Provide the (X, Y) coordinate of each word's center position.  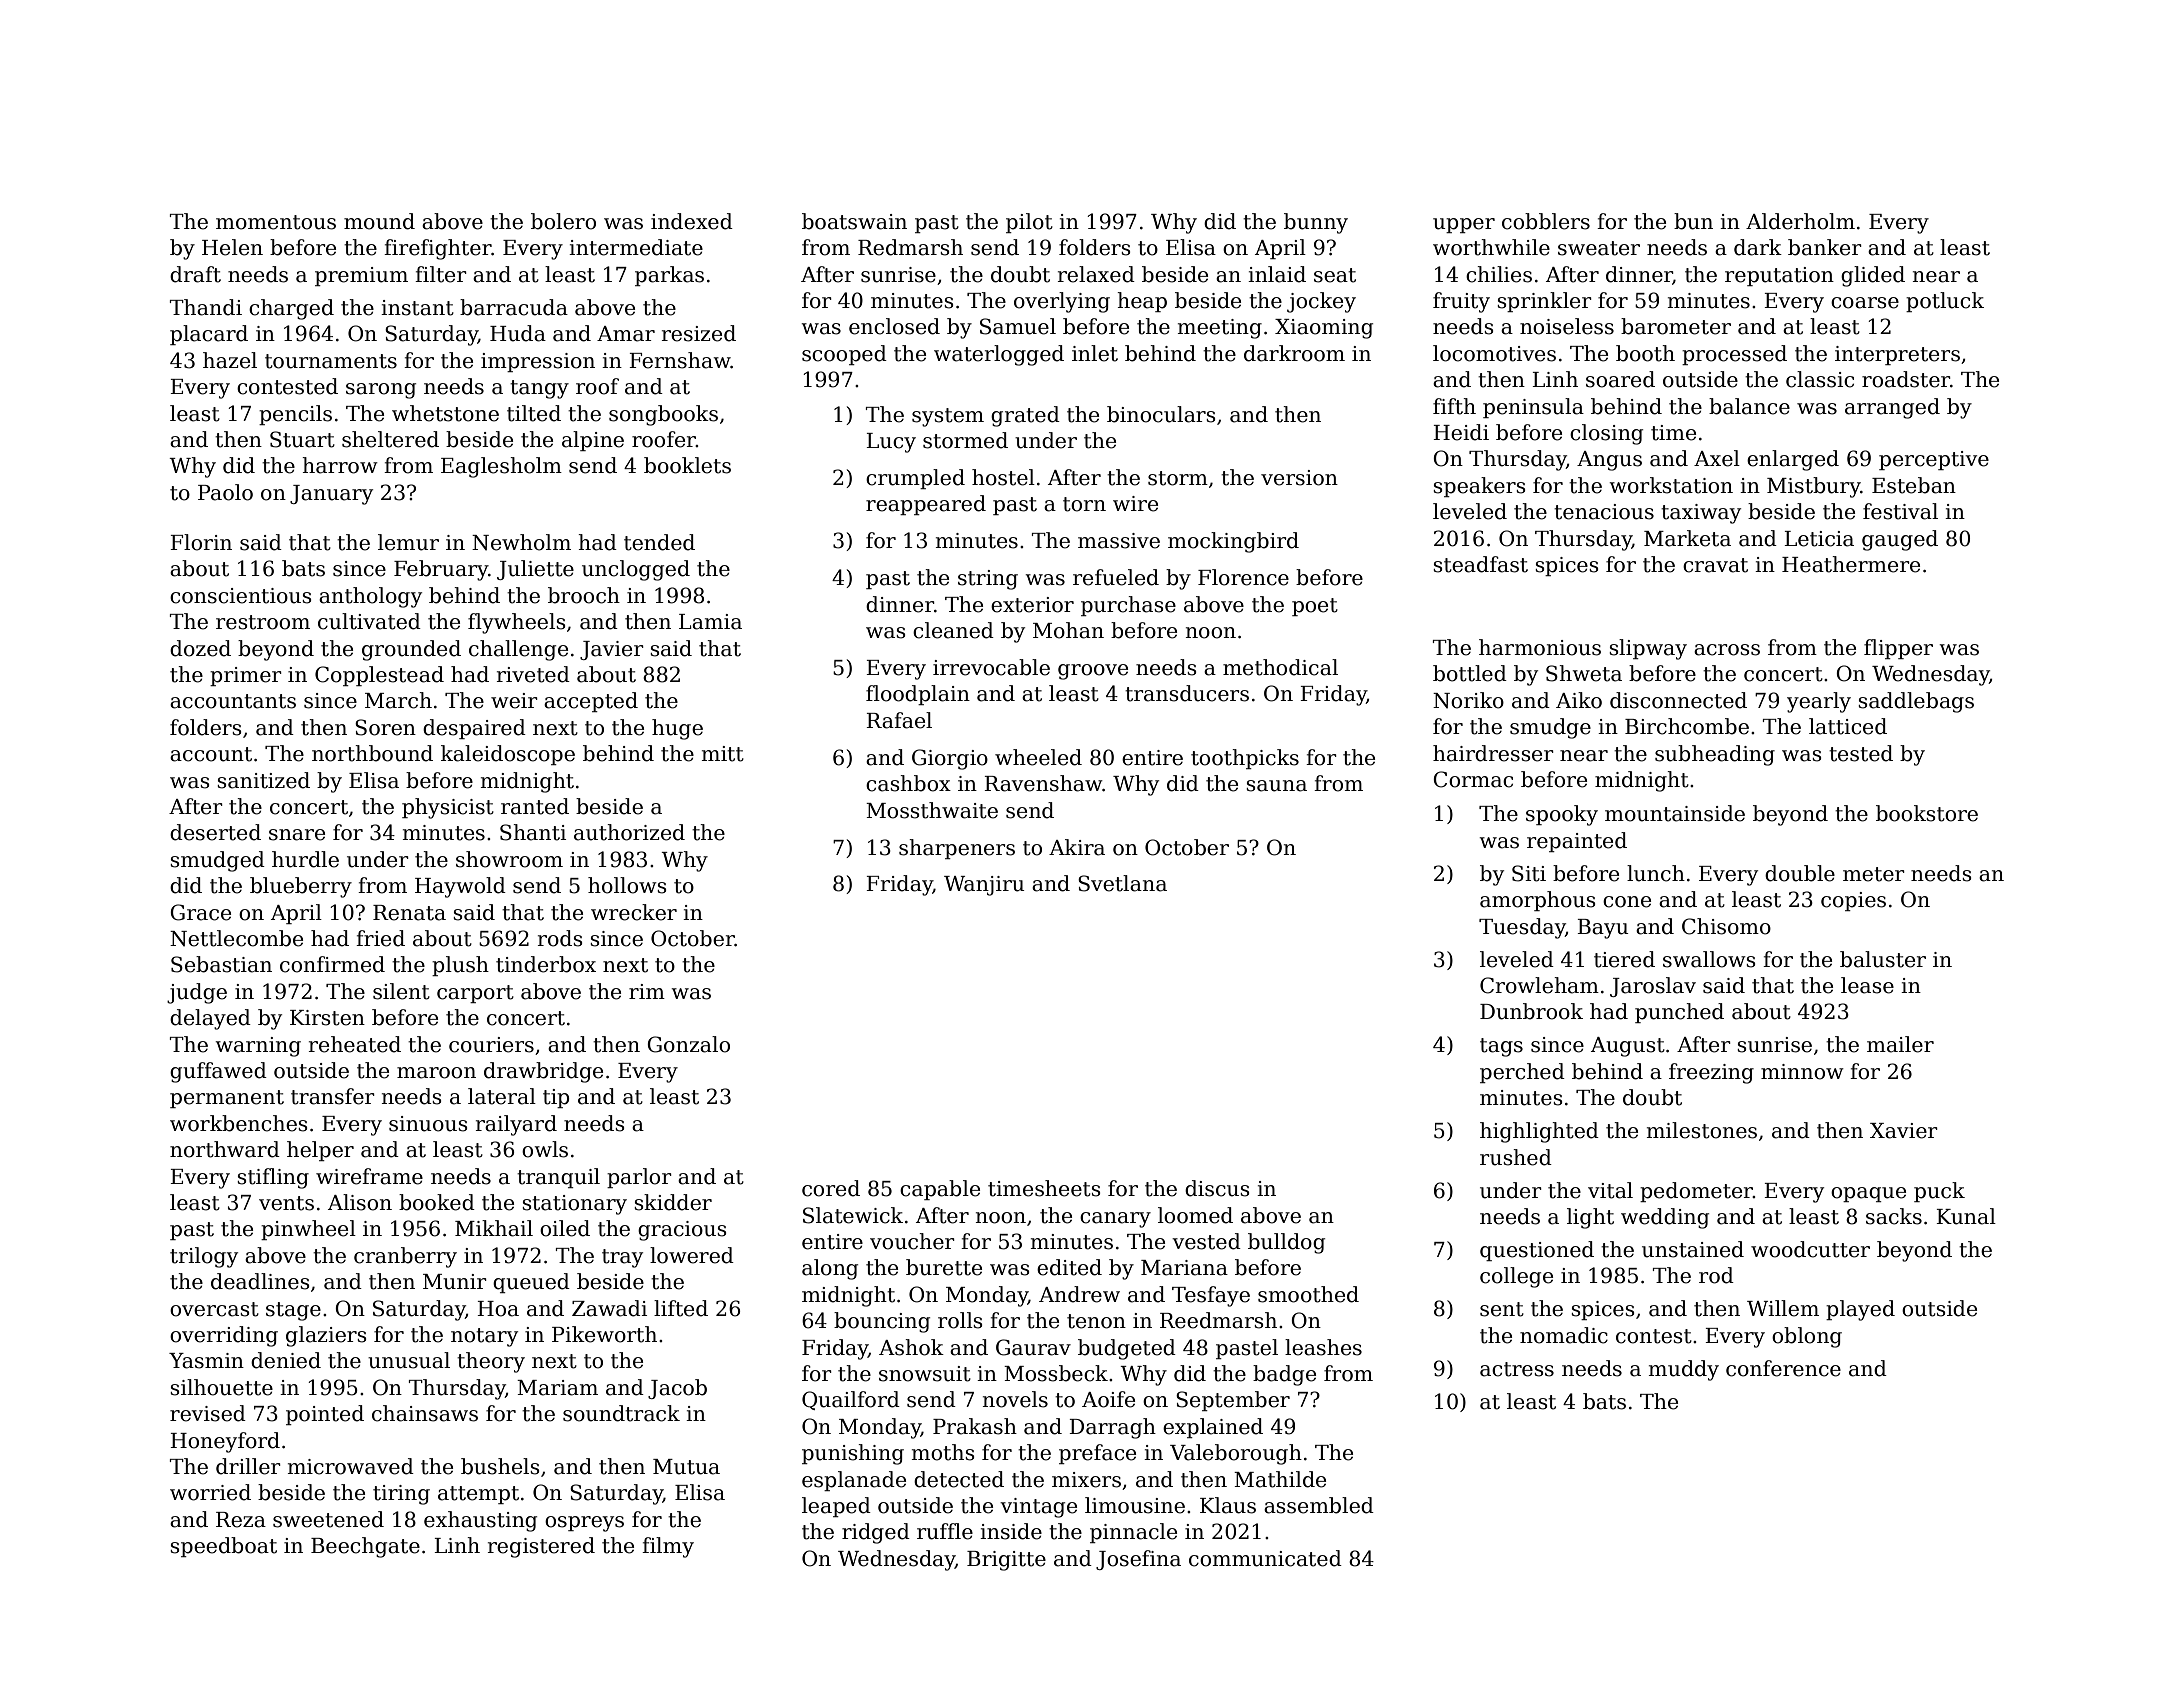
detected (959, 1479)
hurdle (305, 859)
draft (195, 274)
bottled (1470, 673)
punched (1679, 1013)
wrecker (634, 912)
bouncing (882, 1322)
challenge (518, 650)
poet (1315, 607)
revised (208, 1413)
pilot (1029, 223)
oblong (1807, 1337)
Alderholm (1800, 221)
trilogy (204, 1257)
